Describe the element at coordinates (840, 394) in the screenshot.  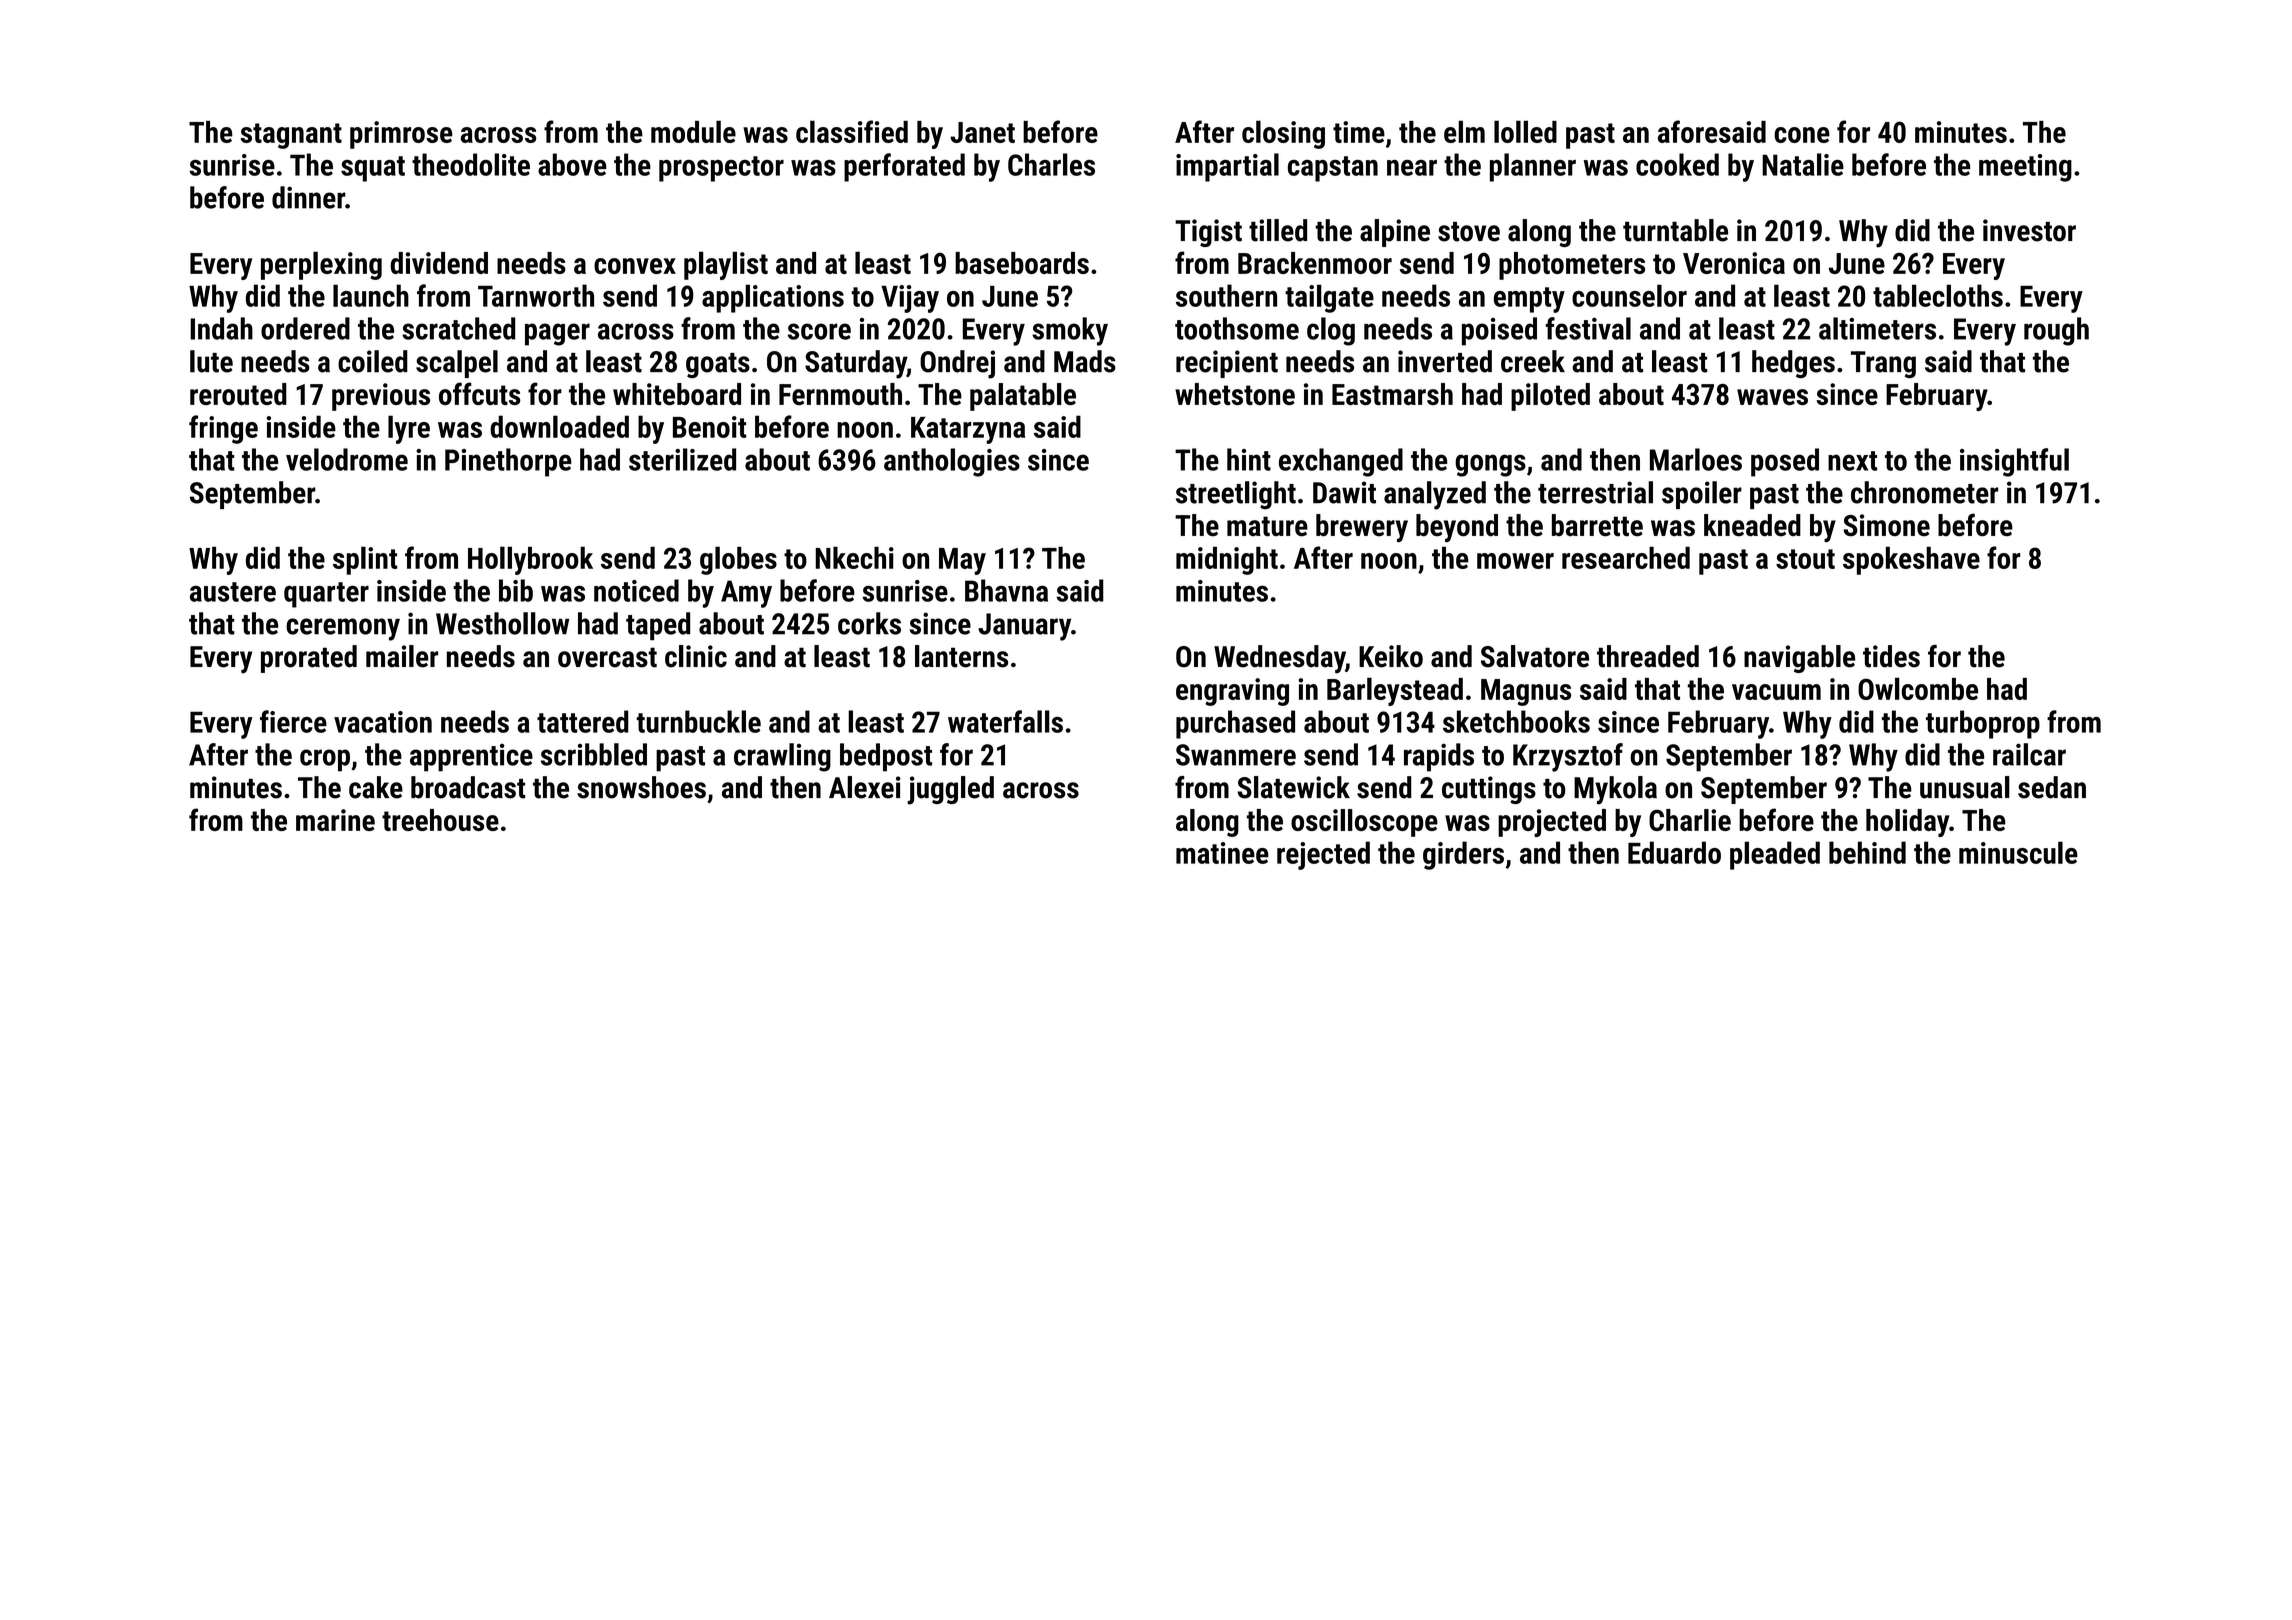
I see `Fernmouth` at that location.
